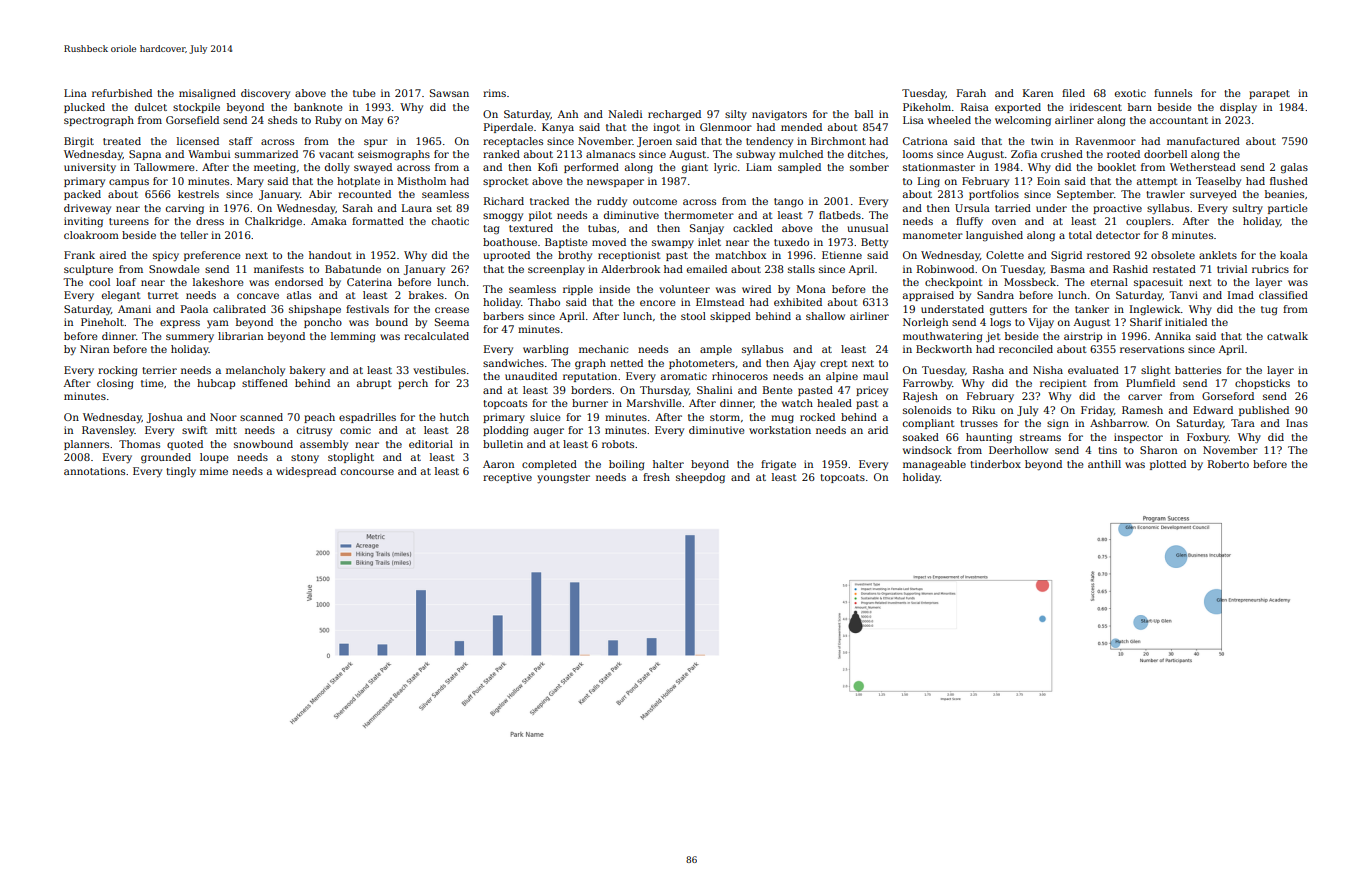 The width and height of the document is (1372, 887). Describe the element at coordinates (1179, 120) in the document. I see `accountant` at that location.
